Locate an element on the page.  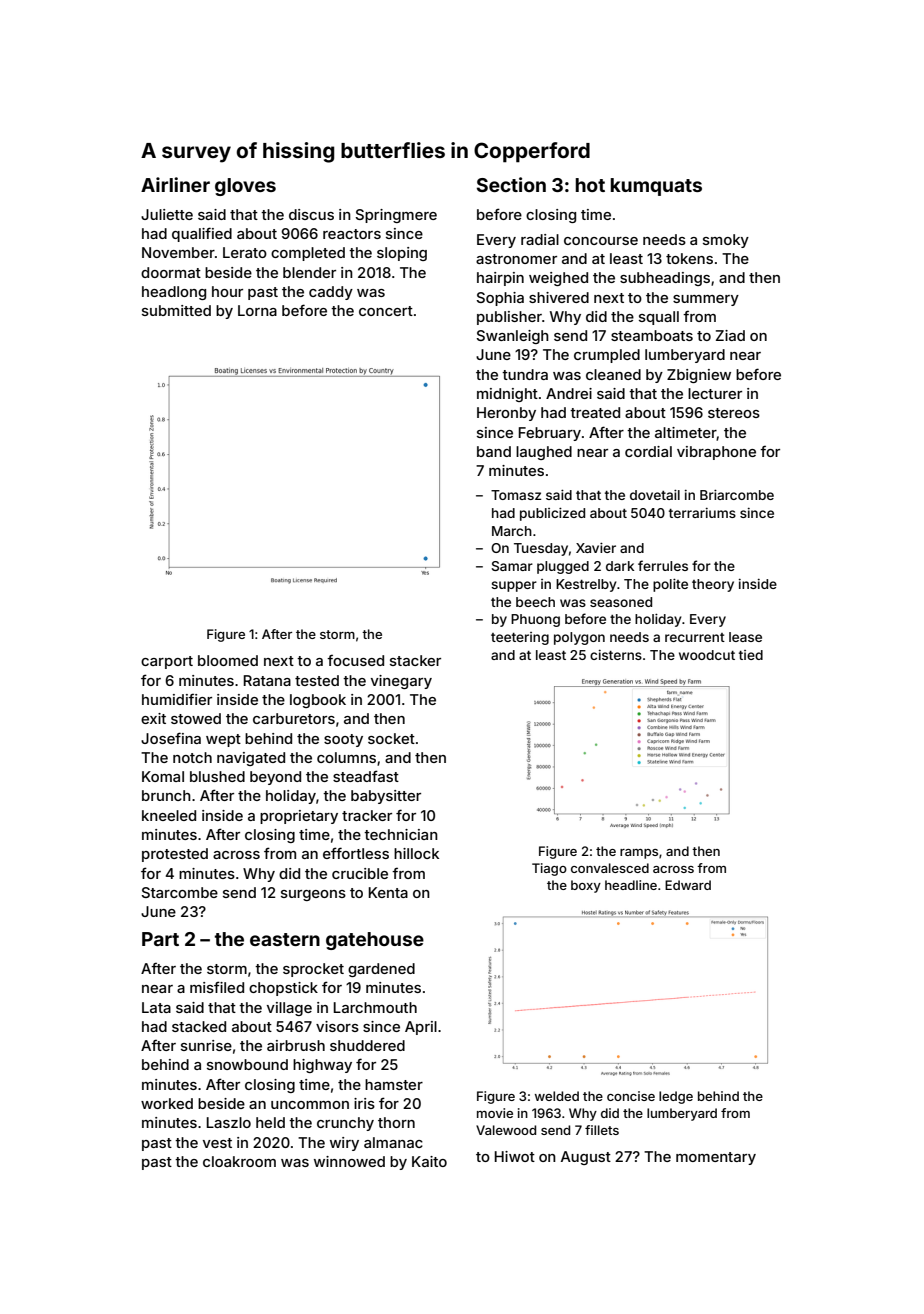
Section is located at coordinates (511, 184).
